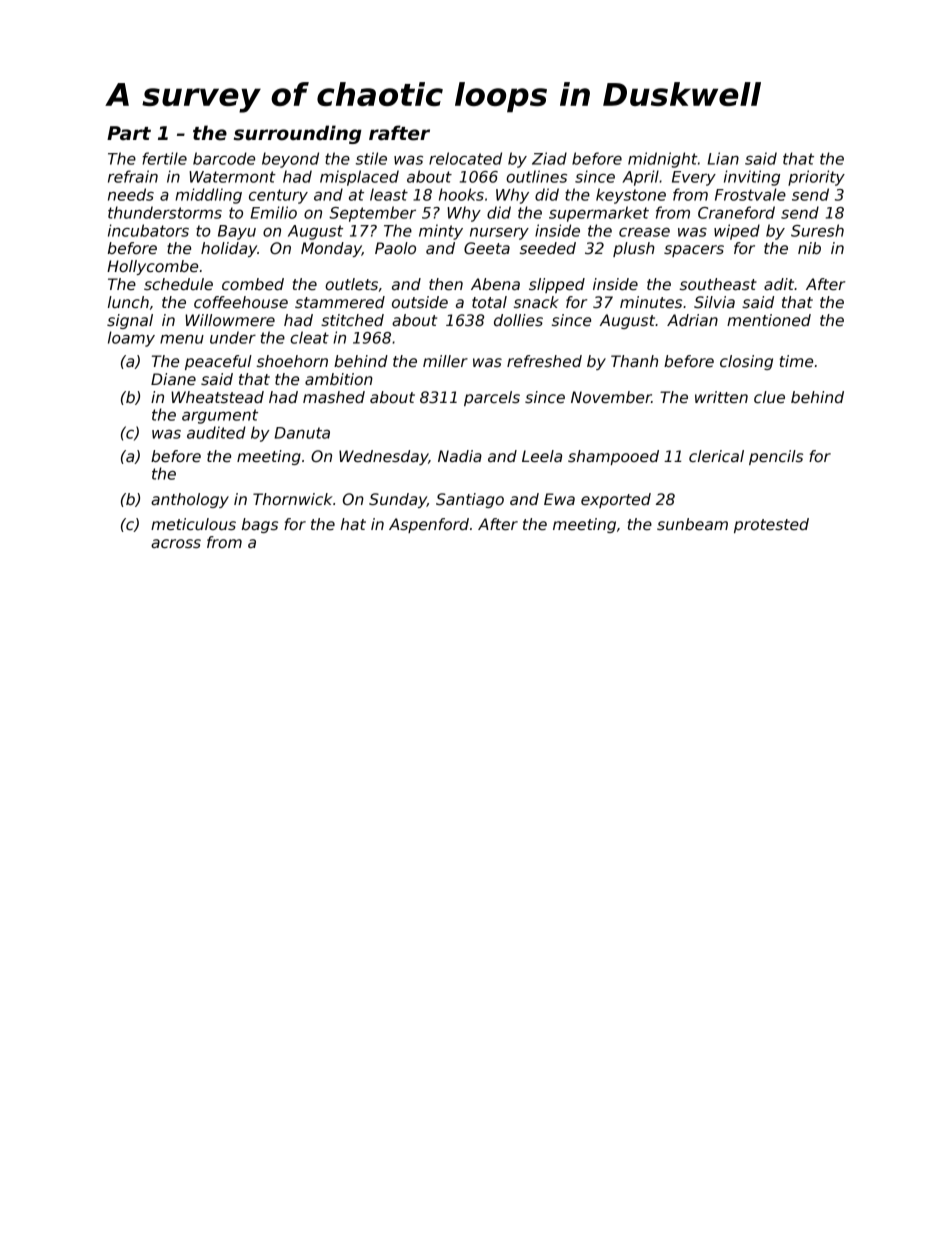 This document has height=1233, width=952. Describe the element at coordinates (771, 525) in the document. I see `protested` at that location.
